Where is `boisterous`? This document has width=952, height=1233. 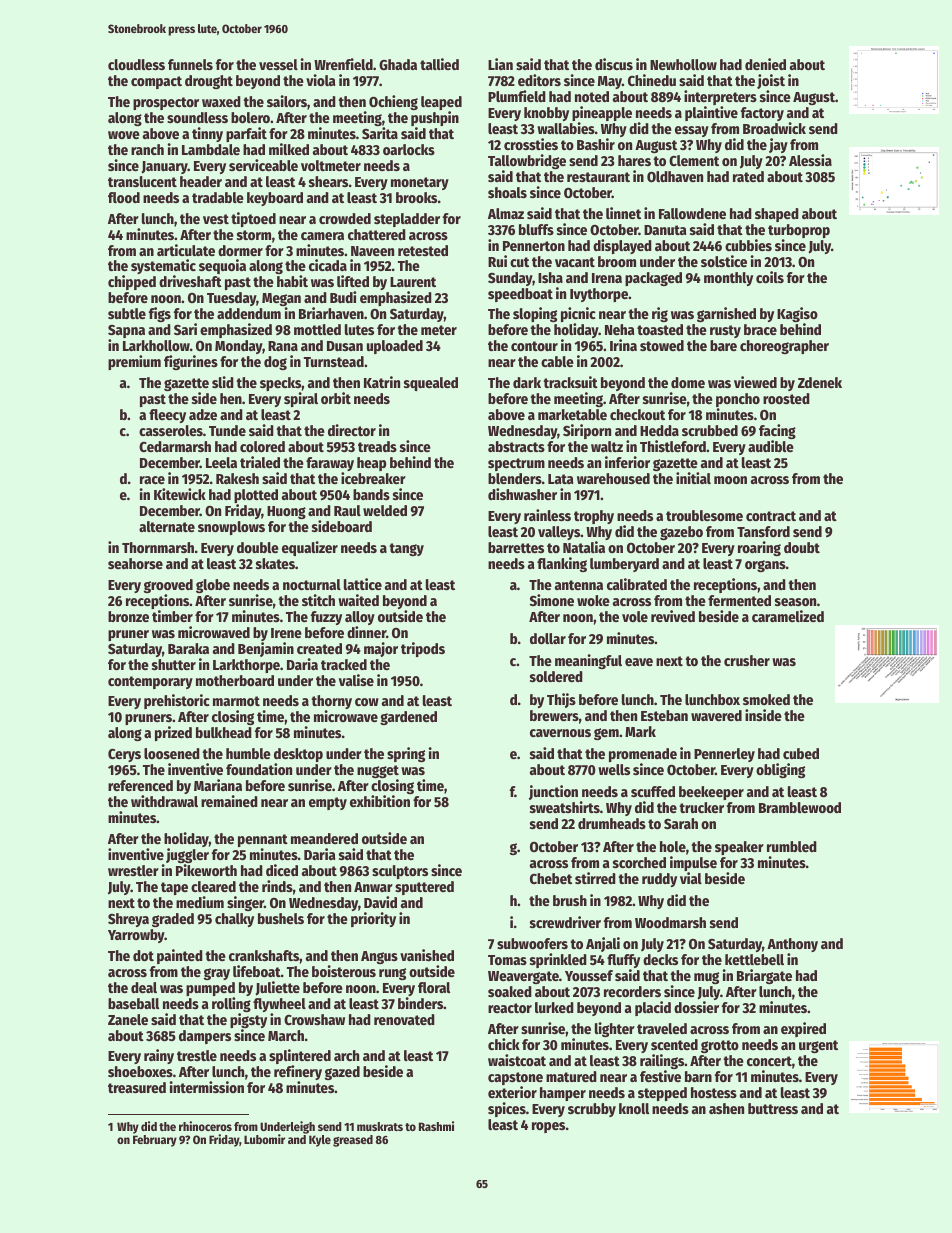
boisterous is located at coordinates (344, 971).
